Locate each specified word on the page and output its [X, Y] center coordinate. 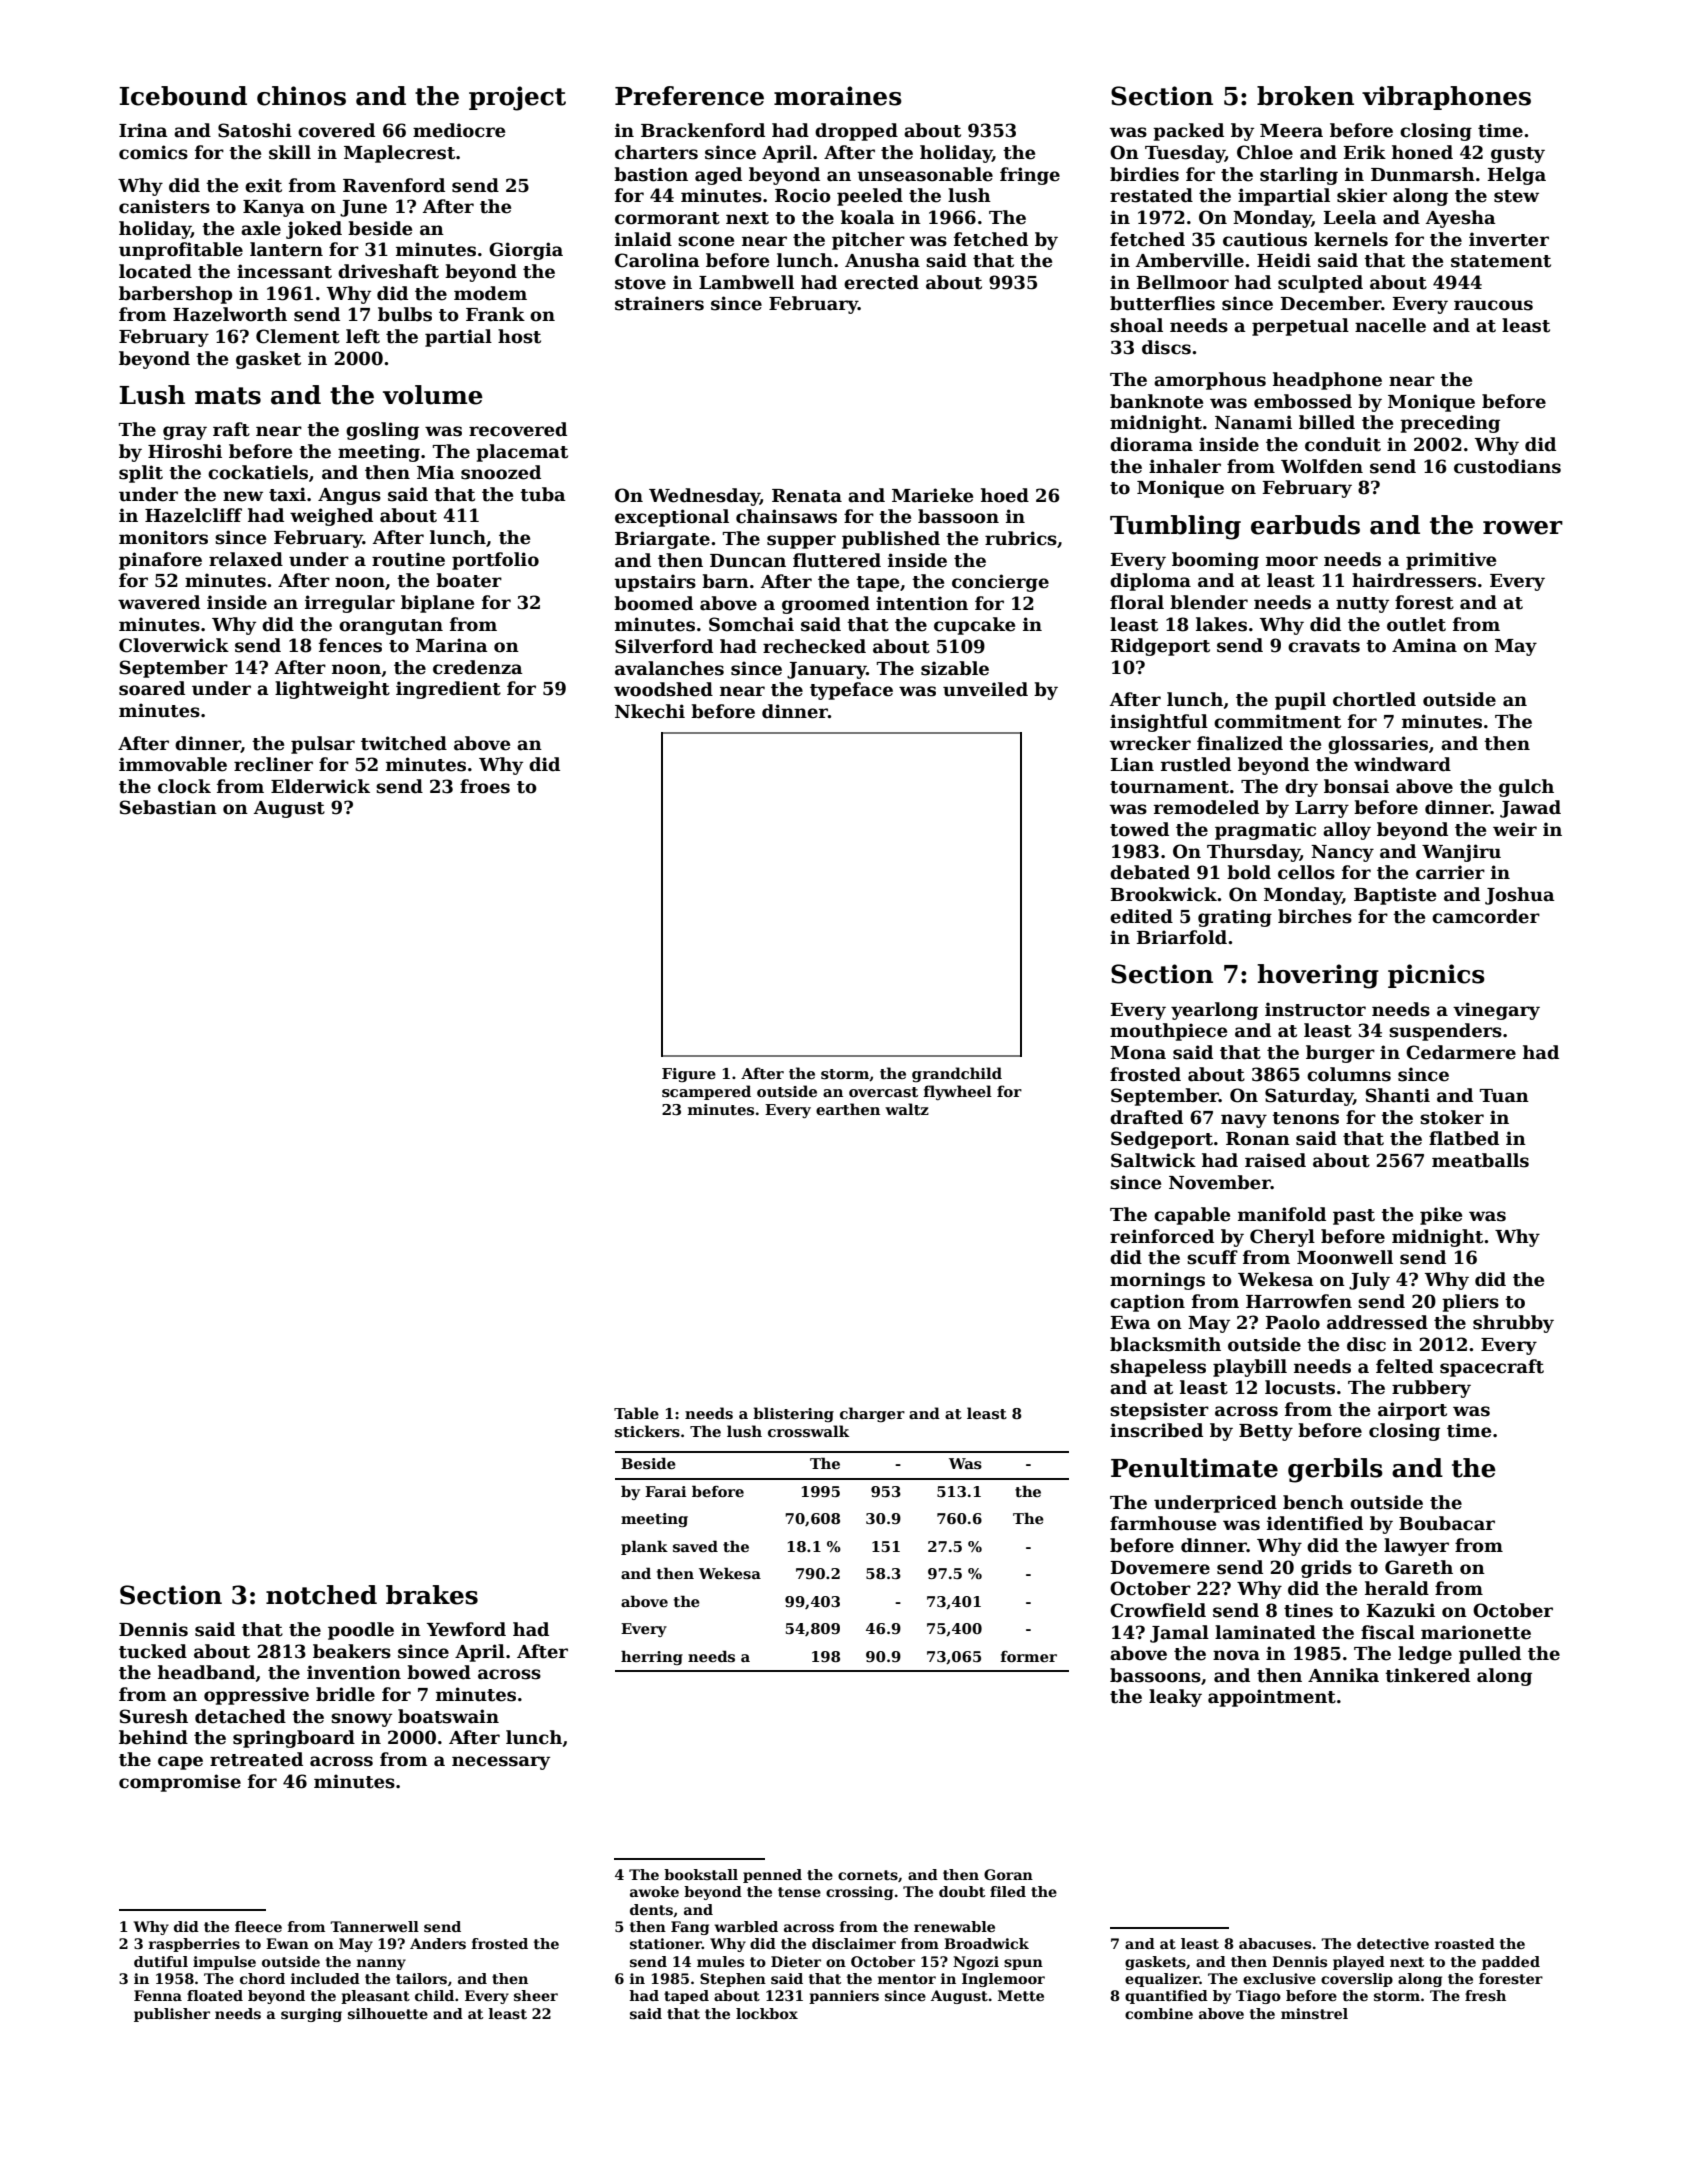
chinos [301, 96]
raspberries [194, 1945]
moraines [838, 96]
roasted [1465, 1943]
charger [872, 1414]
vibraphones [1446, 98]
